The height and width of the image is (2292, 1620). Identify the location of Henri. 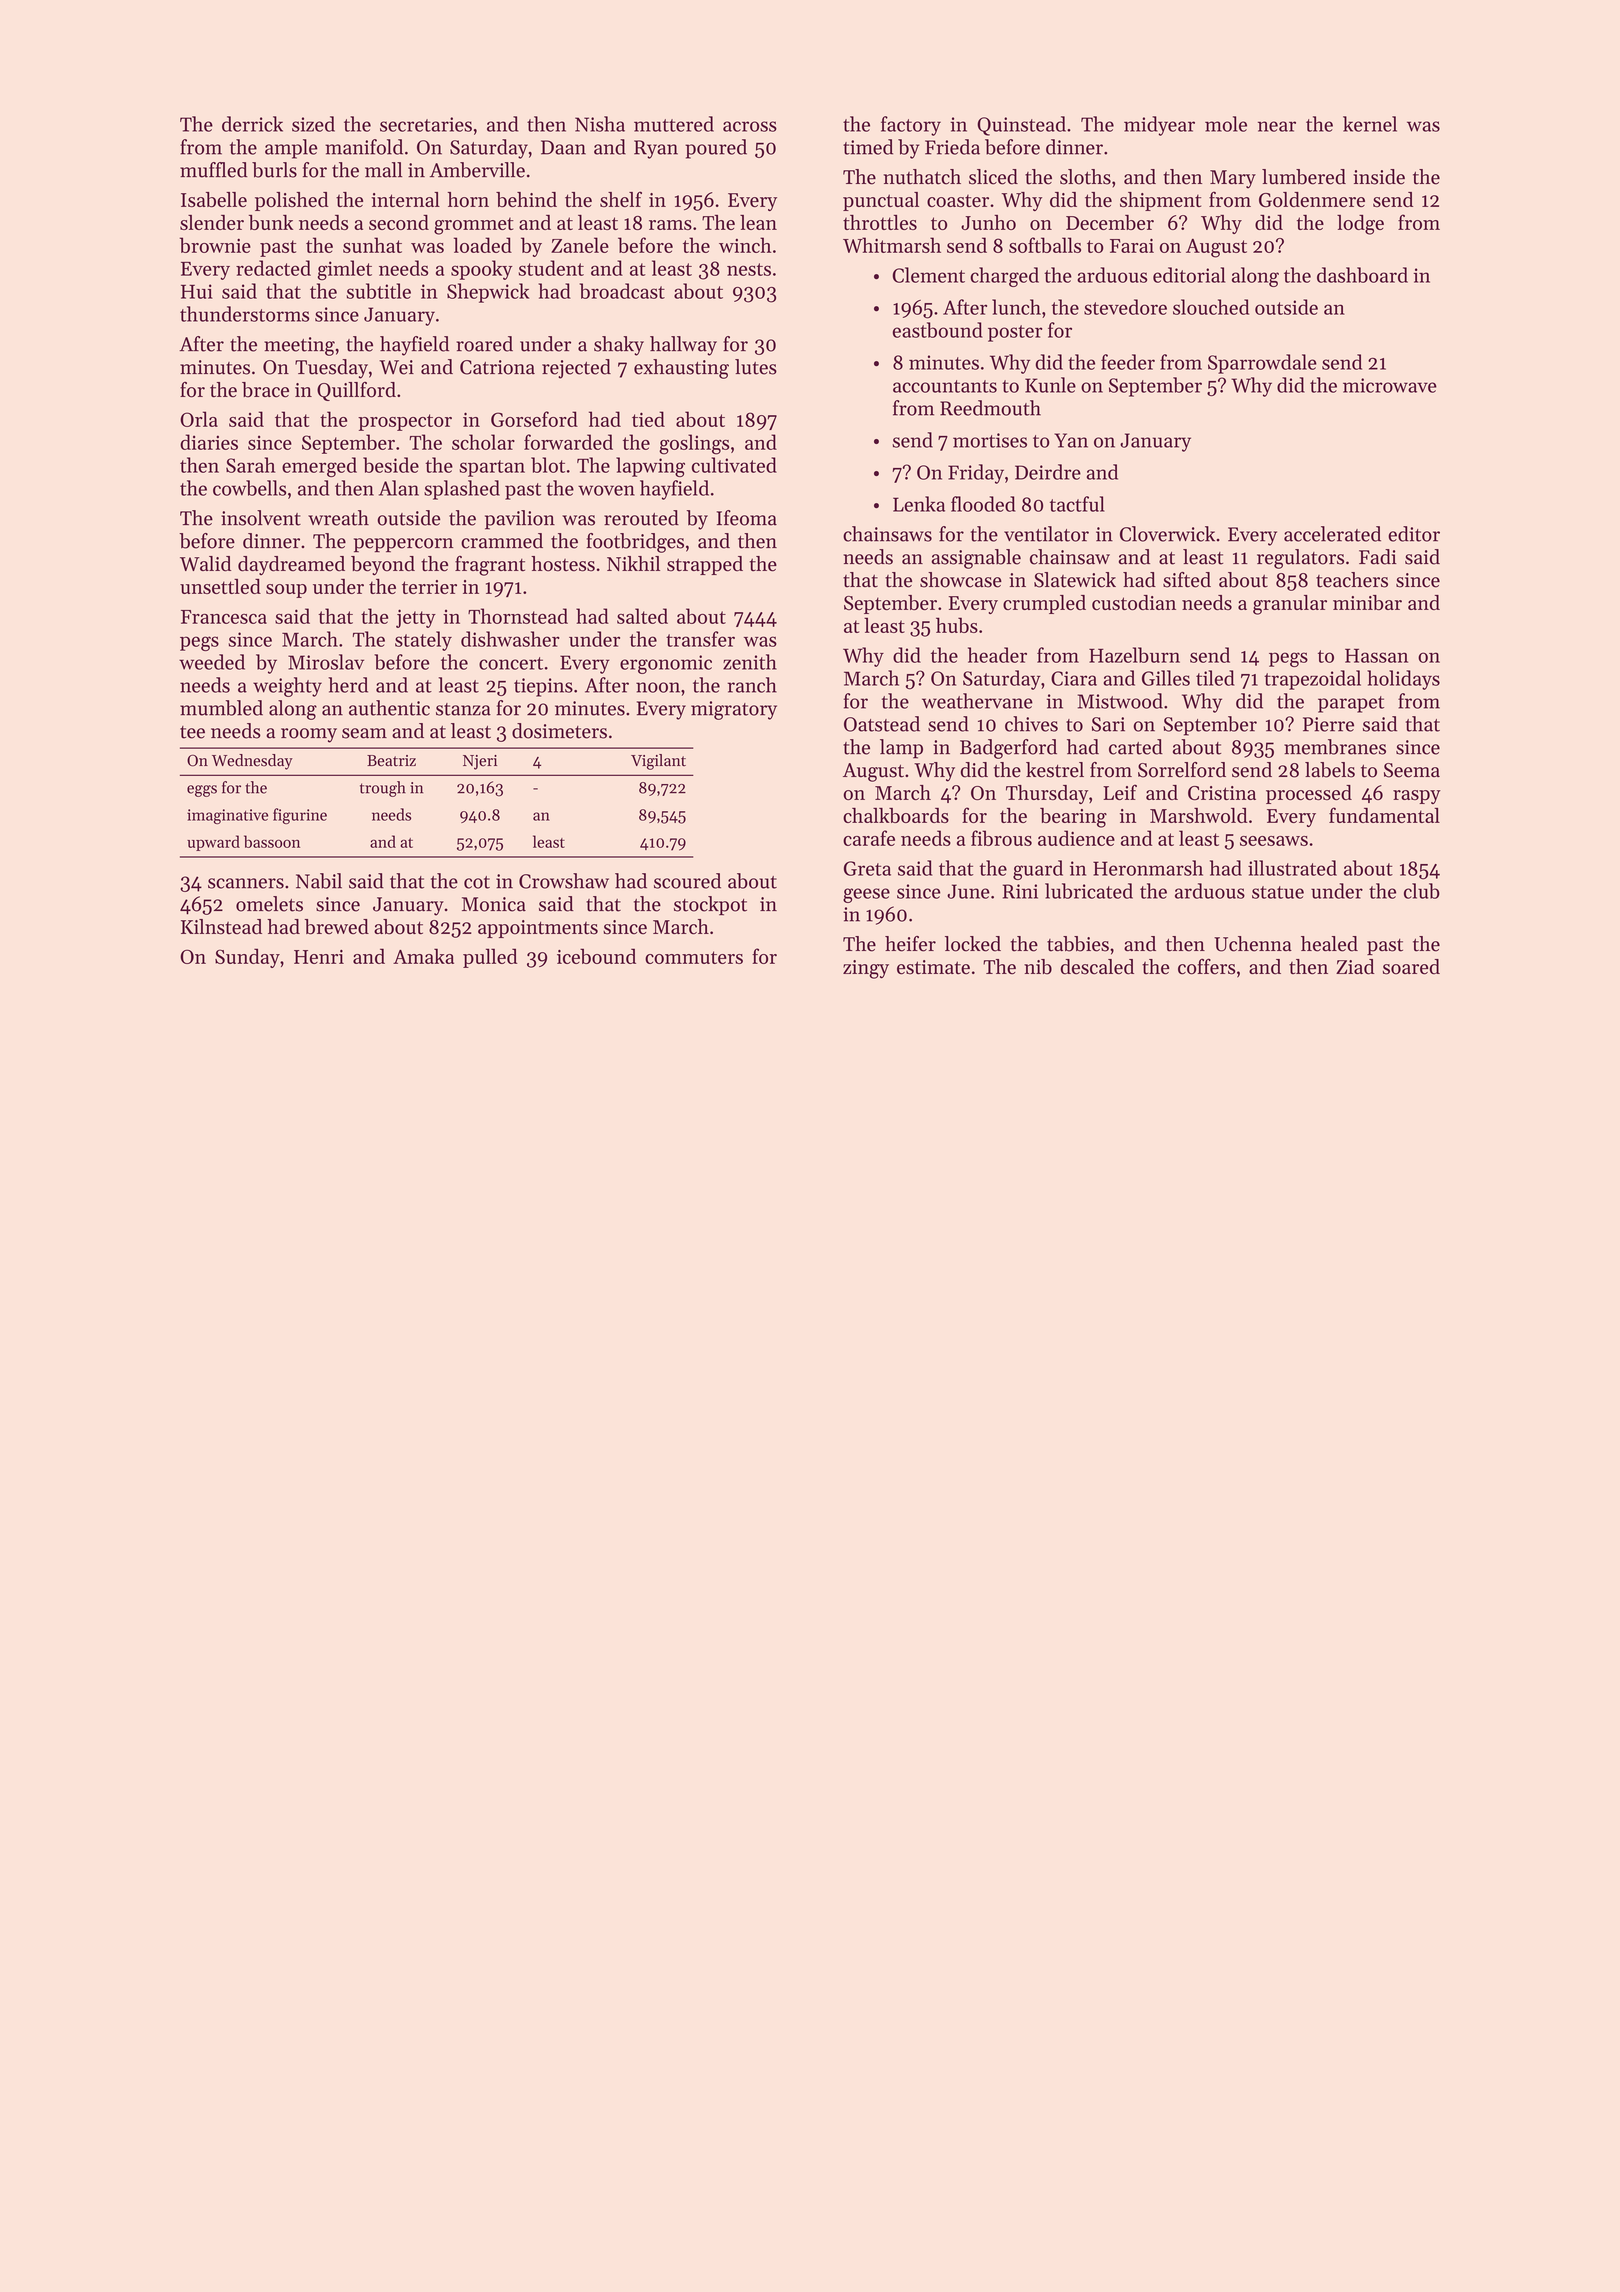
(319, 957).
